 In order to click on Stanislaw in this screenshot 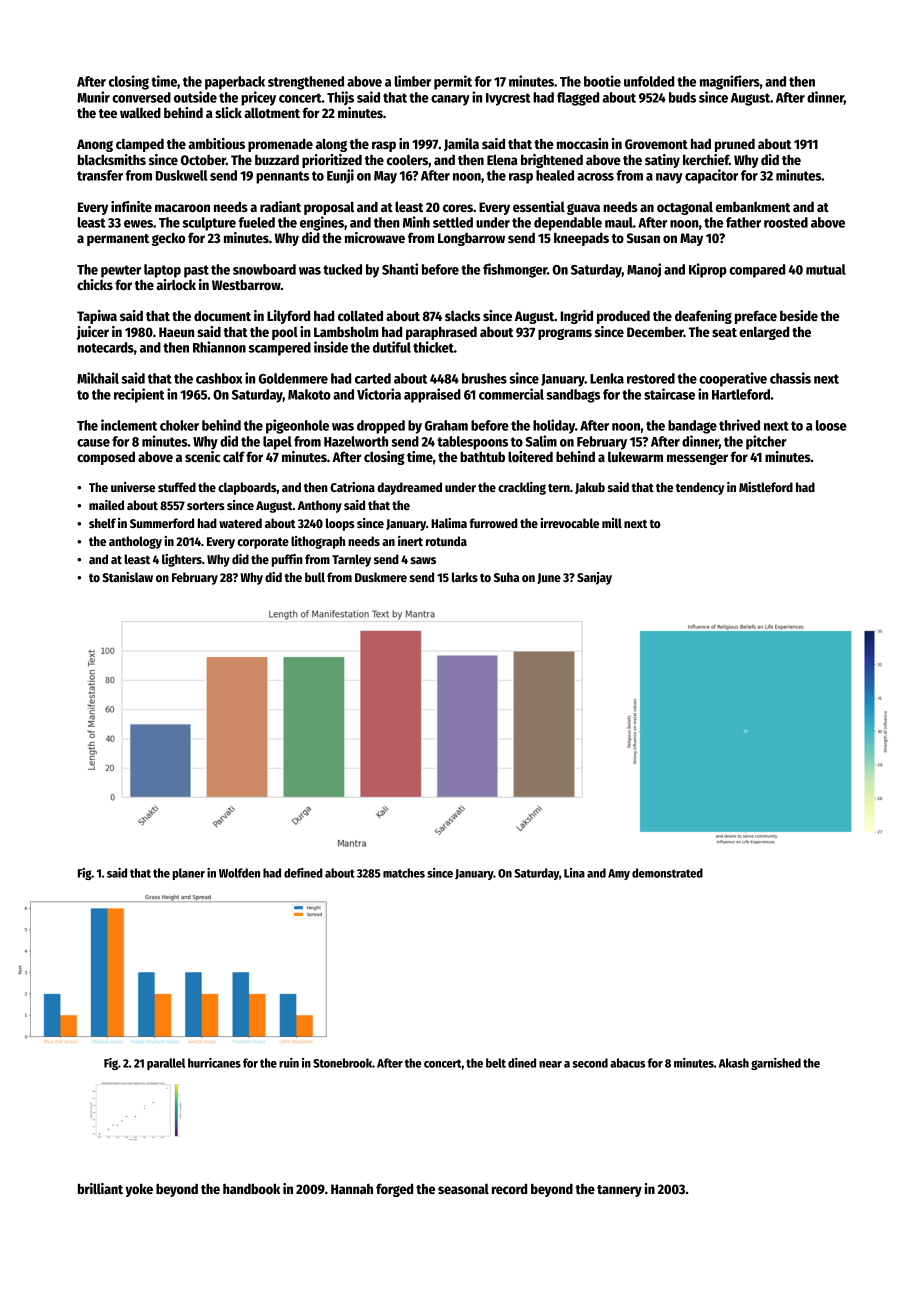, I will do `click(127, 577)`.
